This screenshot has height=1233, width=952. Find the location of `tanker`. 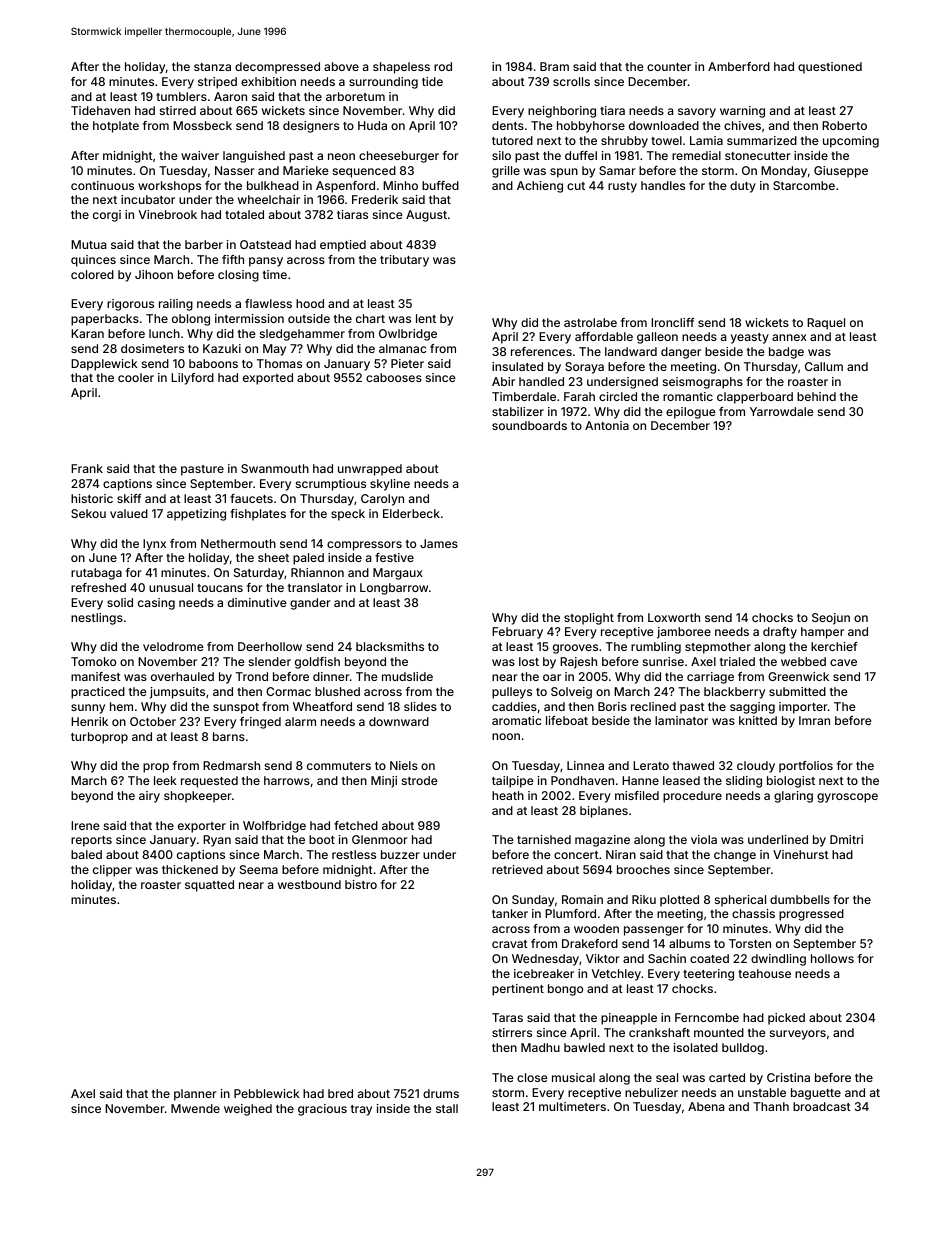

tanker is located at coordinates (510, 913).
